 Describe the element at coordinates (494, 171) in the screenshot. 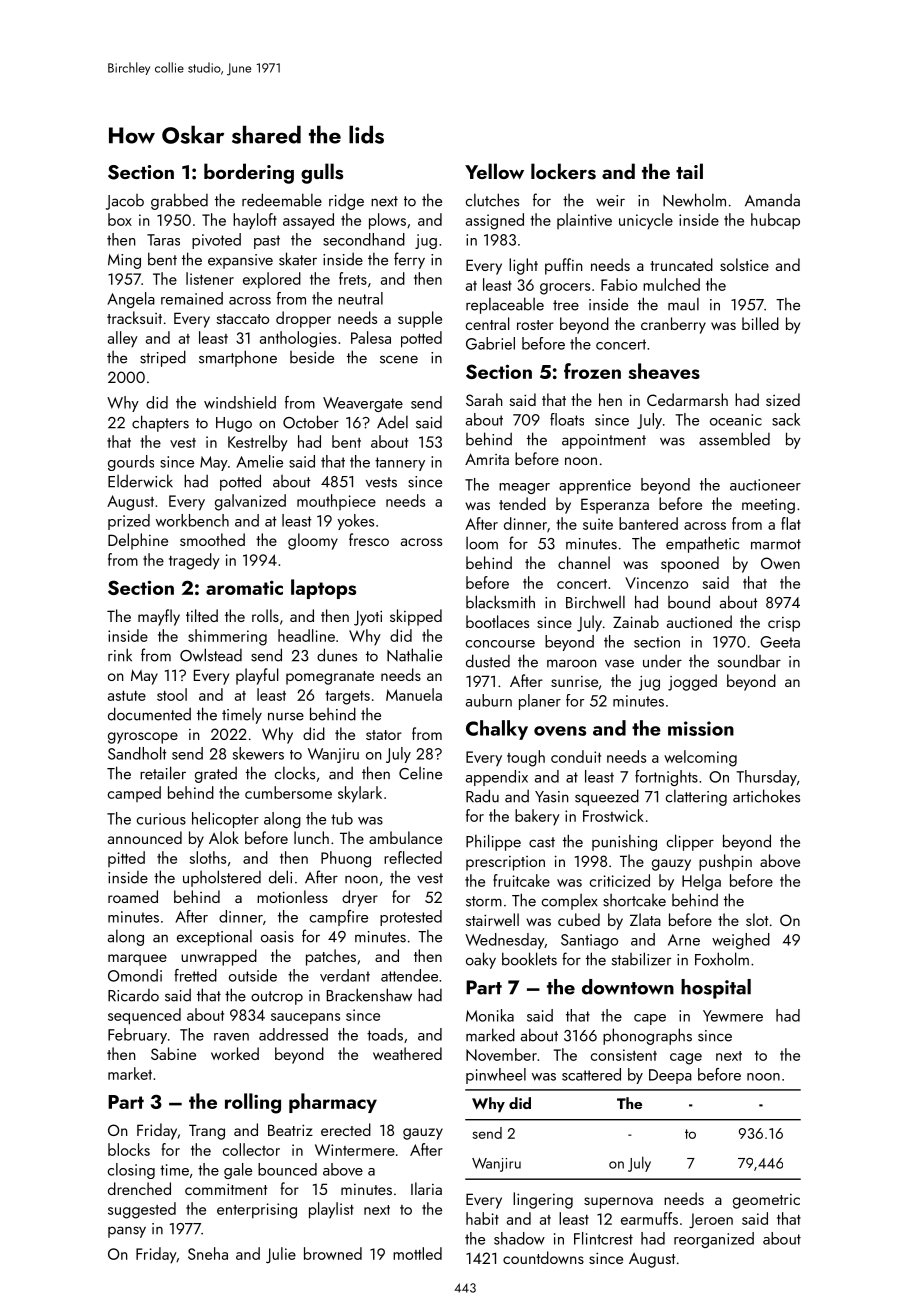

I see `Yellow` at that location.
